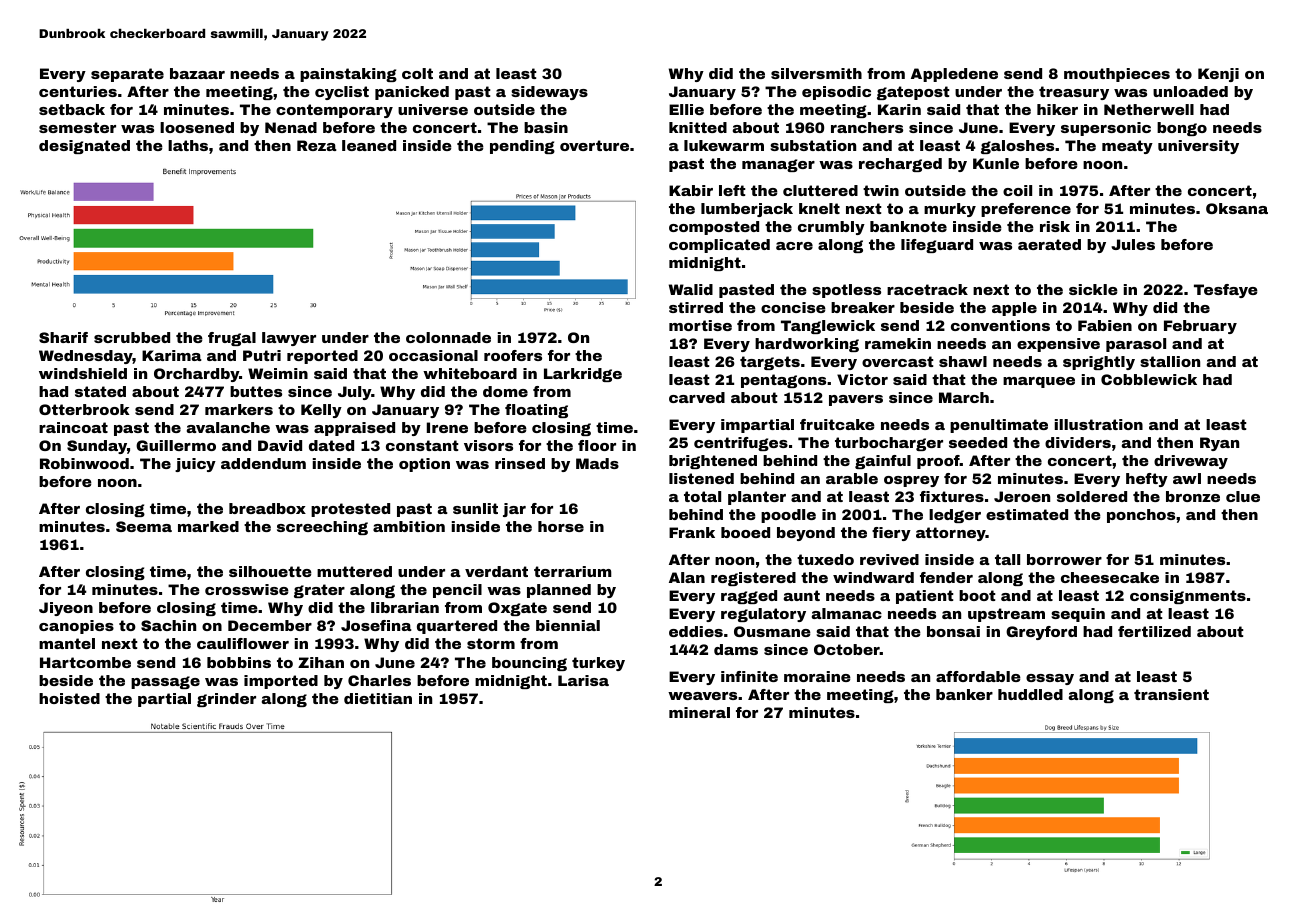  Describe the element at coordinates (691, 190) in the page. I see `Kabir` at that location.
